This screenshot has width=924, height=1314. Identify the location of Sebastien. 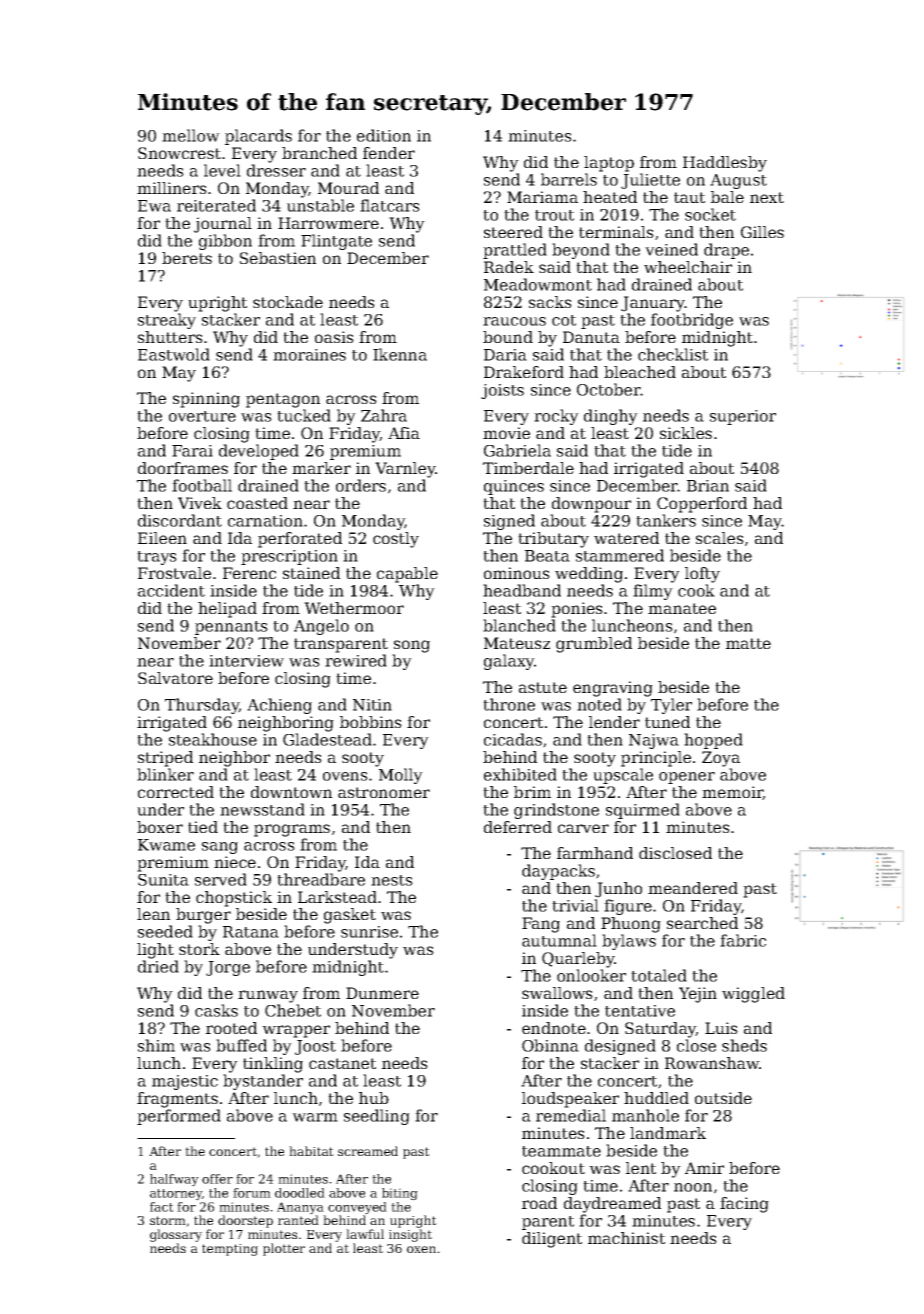
(278, 258).
